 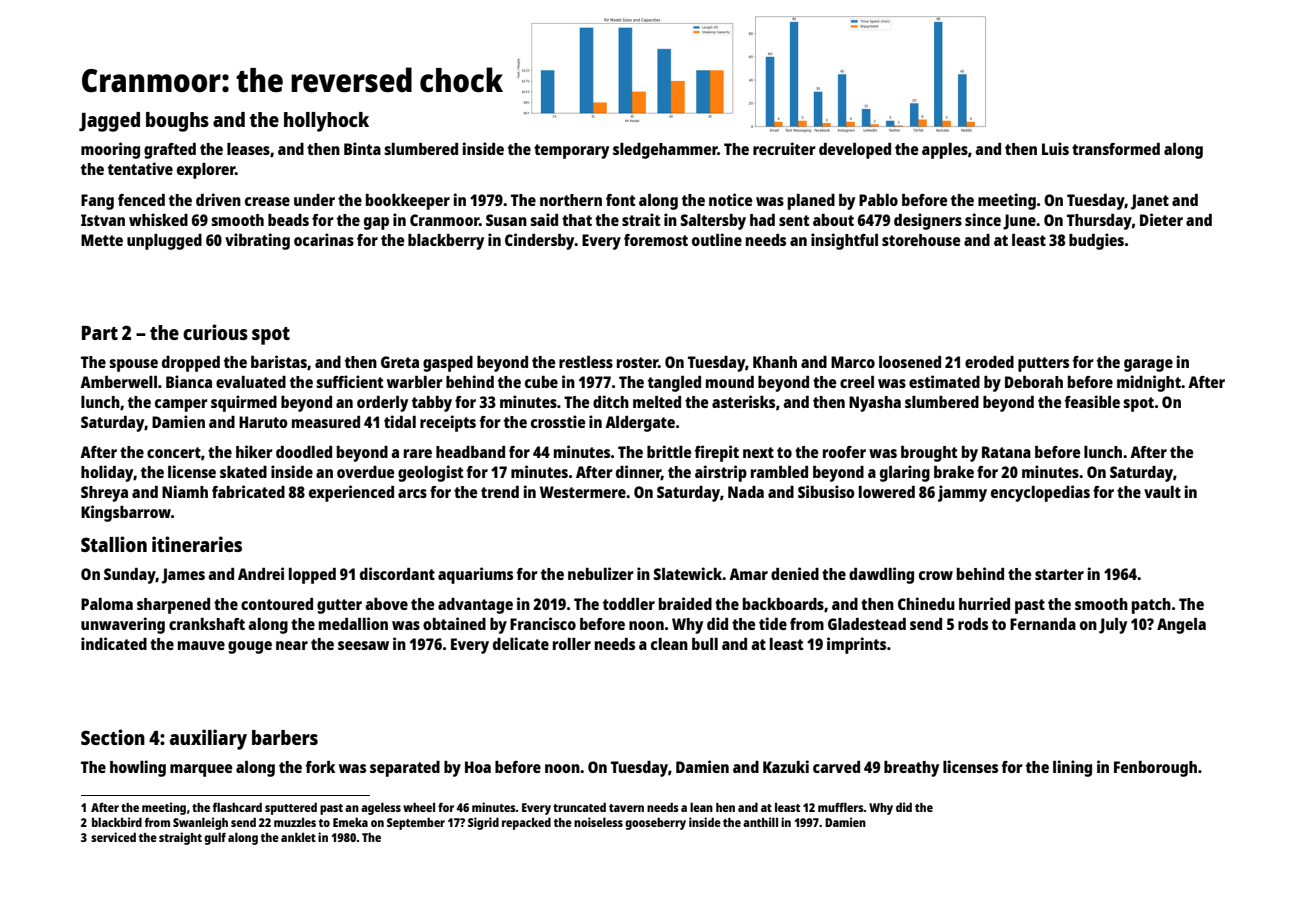 What do you see at coordinates (1072, 768) in the screenshot?
I see `lining` at bounding box center [1072, 768].
